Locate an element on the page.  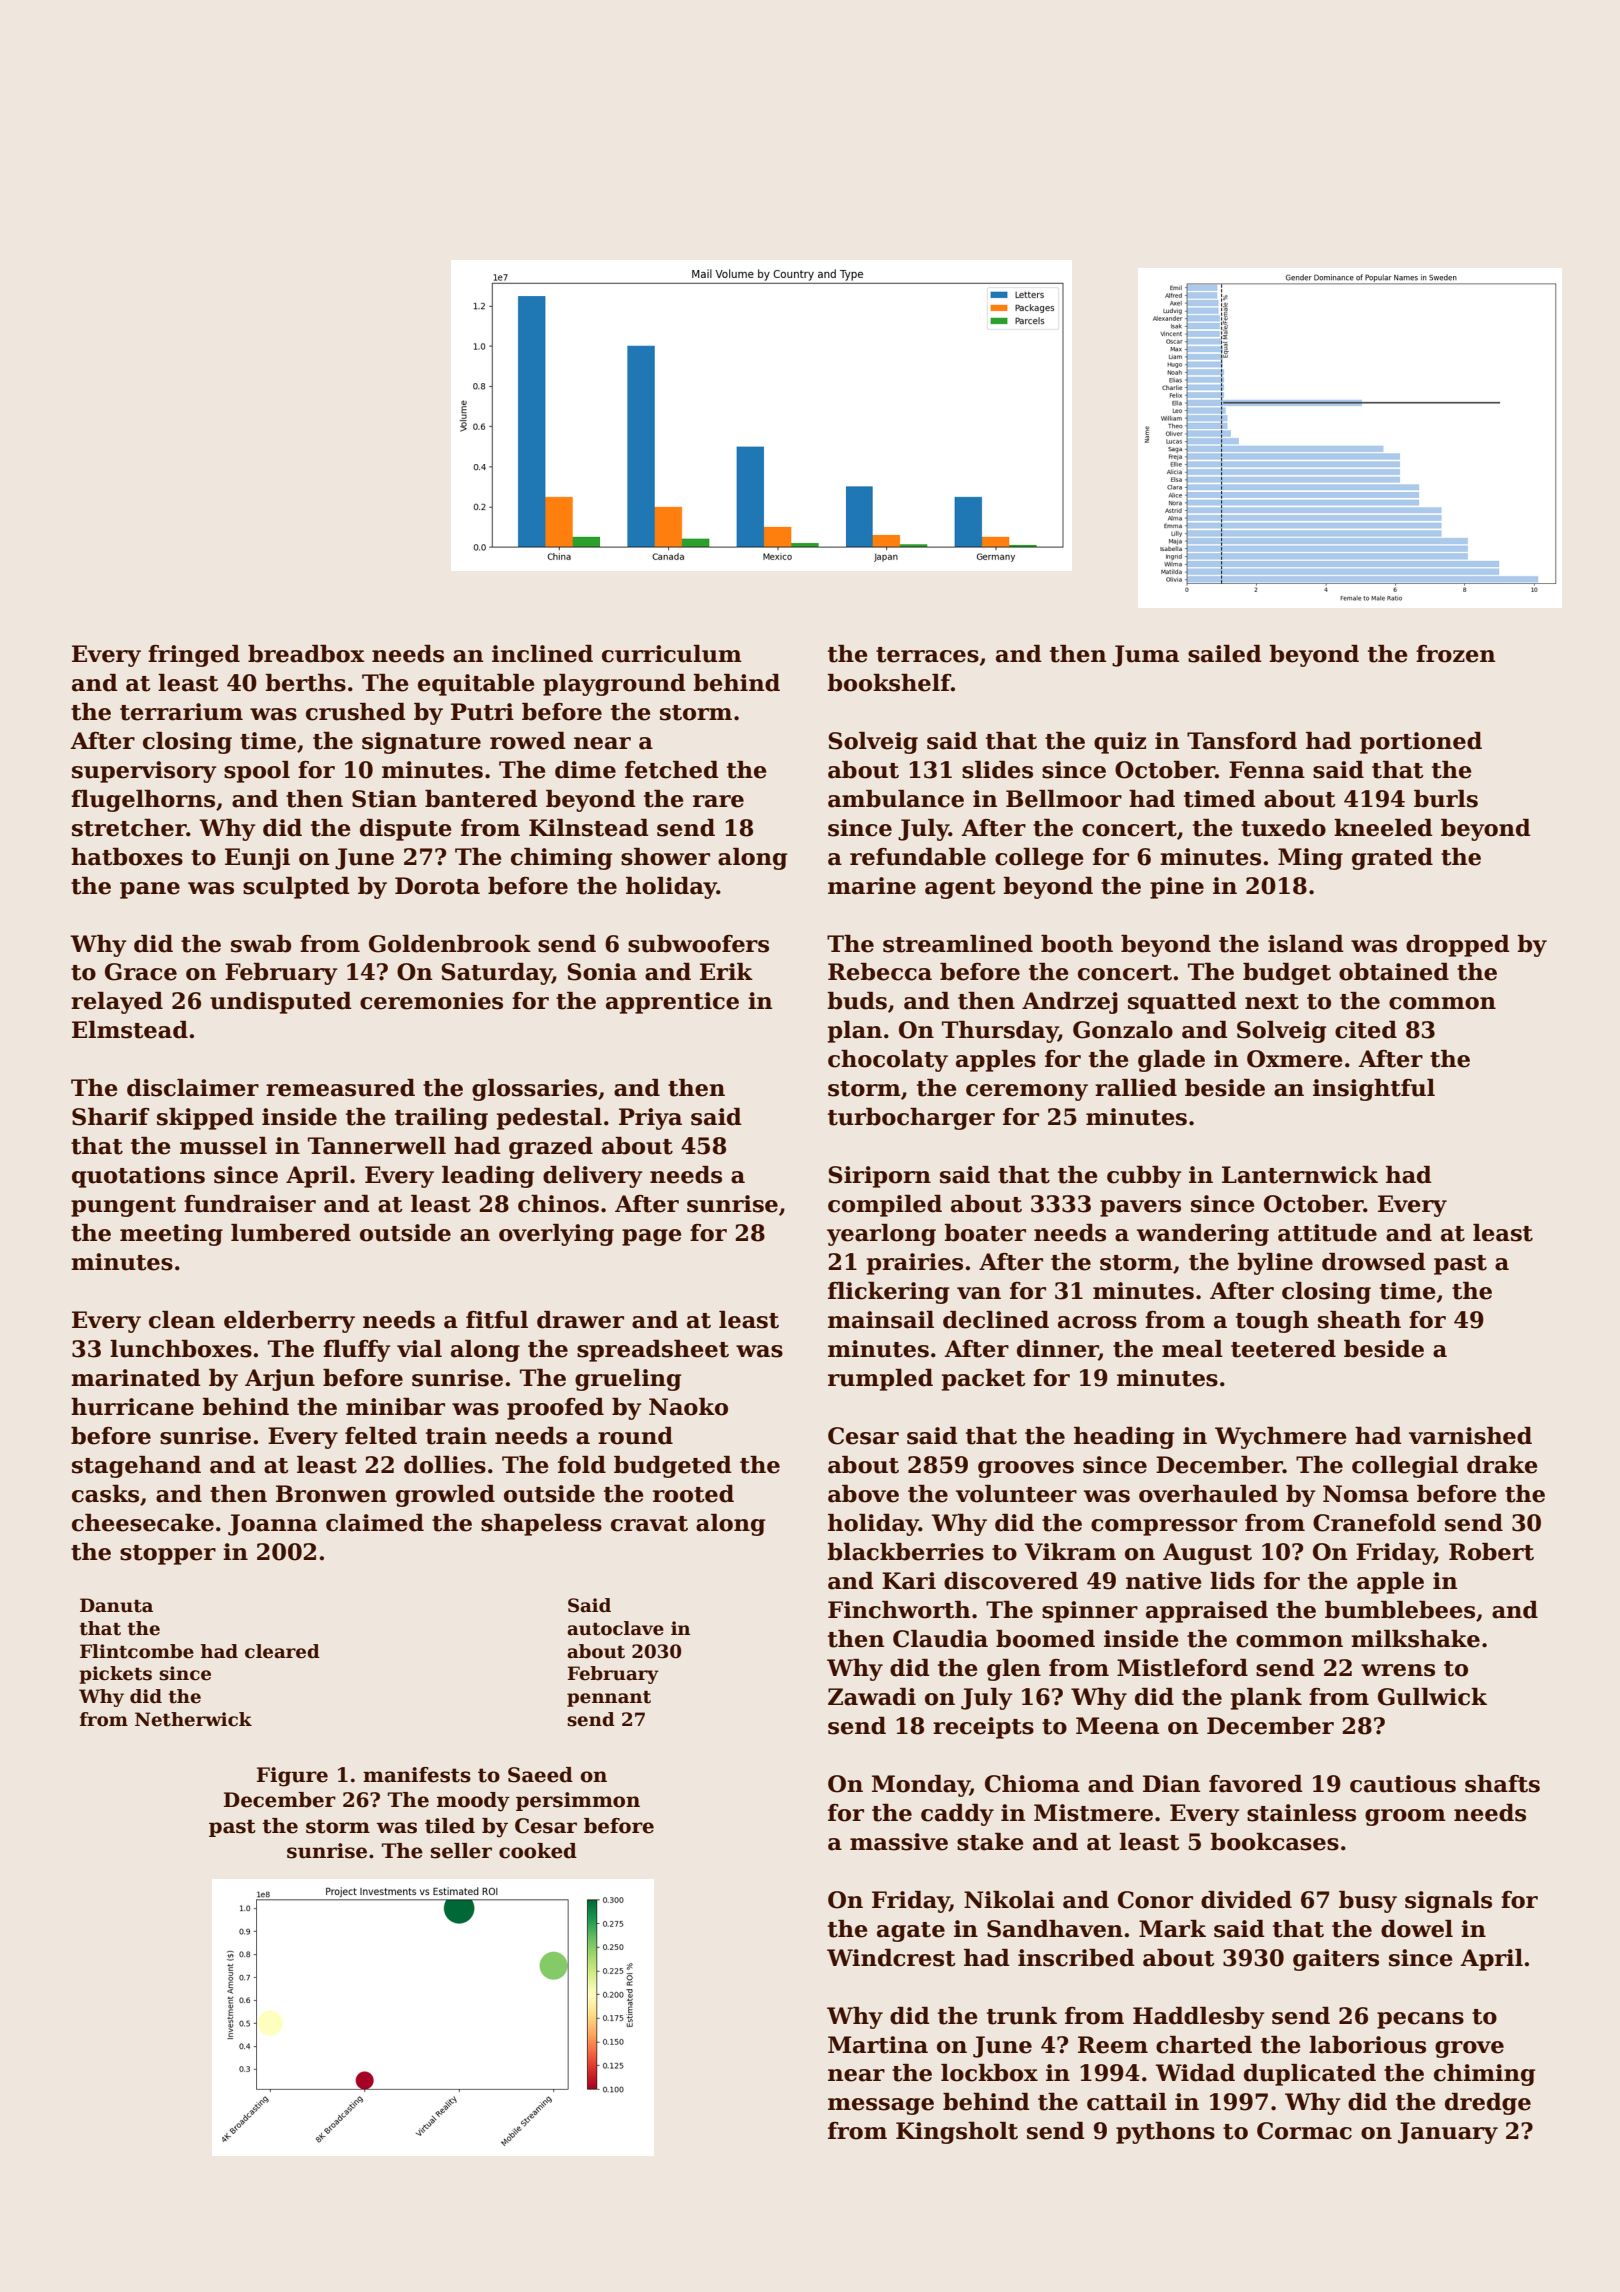
Kingsholt is located at coordinates (957, 2133).
